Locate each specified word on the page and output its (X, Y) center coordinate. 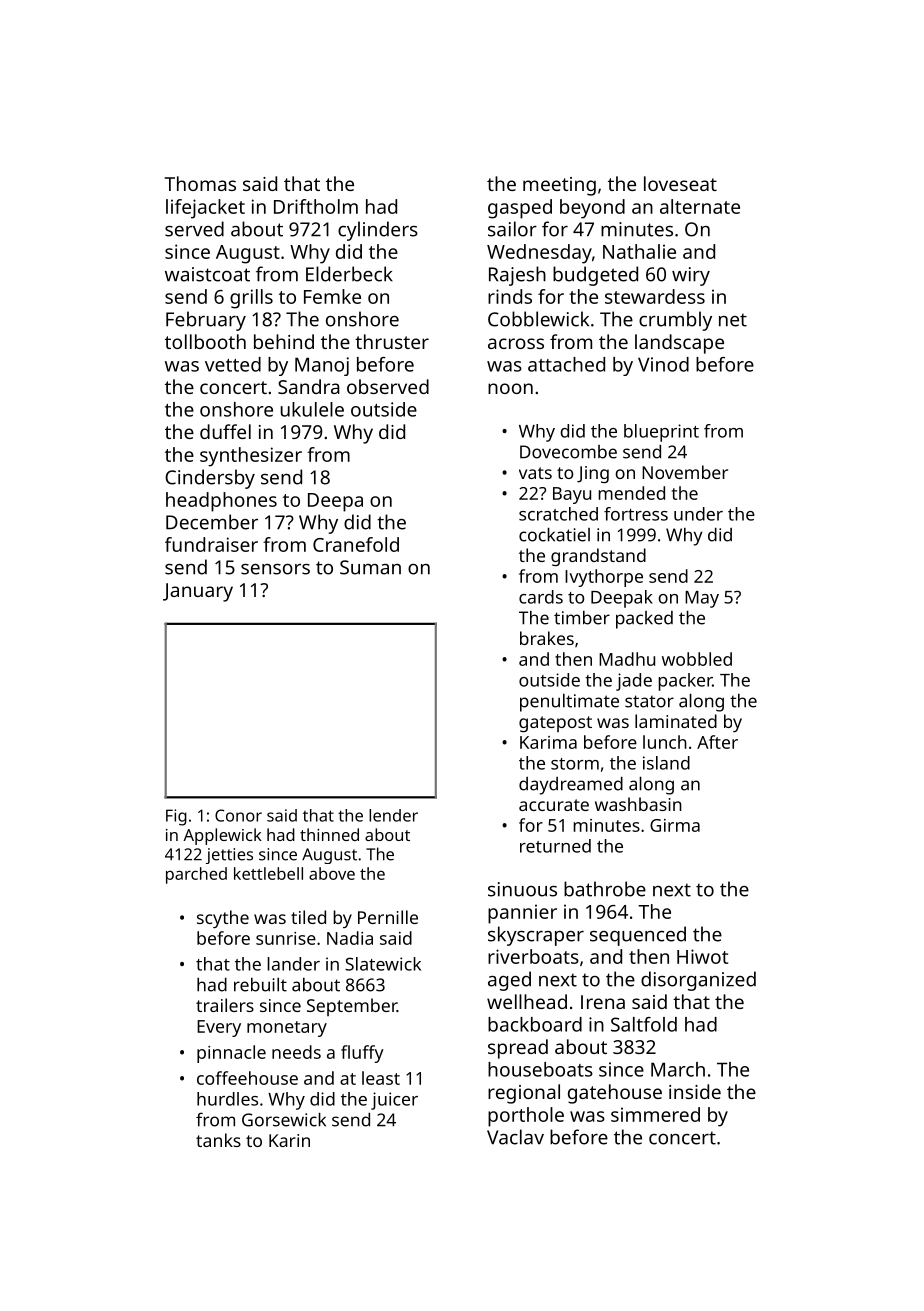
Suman (370, 567)
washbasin (638, 804)
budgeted (595, 276)
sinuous (522, 889)
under (698, 514)
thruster (392, 341)
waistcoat (207, 274)
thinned (329, 834)
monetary (287, 1029)
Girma (675, 825)
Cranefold (356, 544)
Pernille (388, 917)
